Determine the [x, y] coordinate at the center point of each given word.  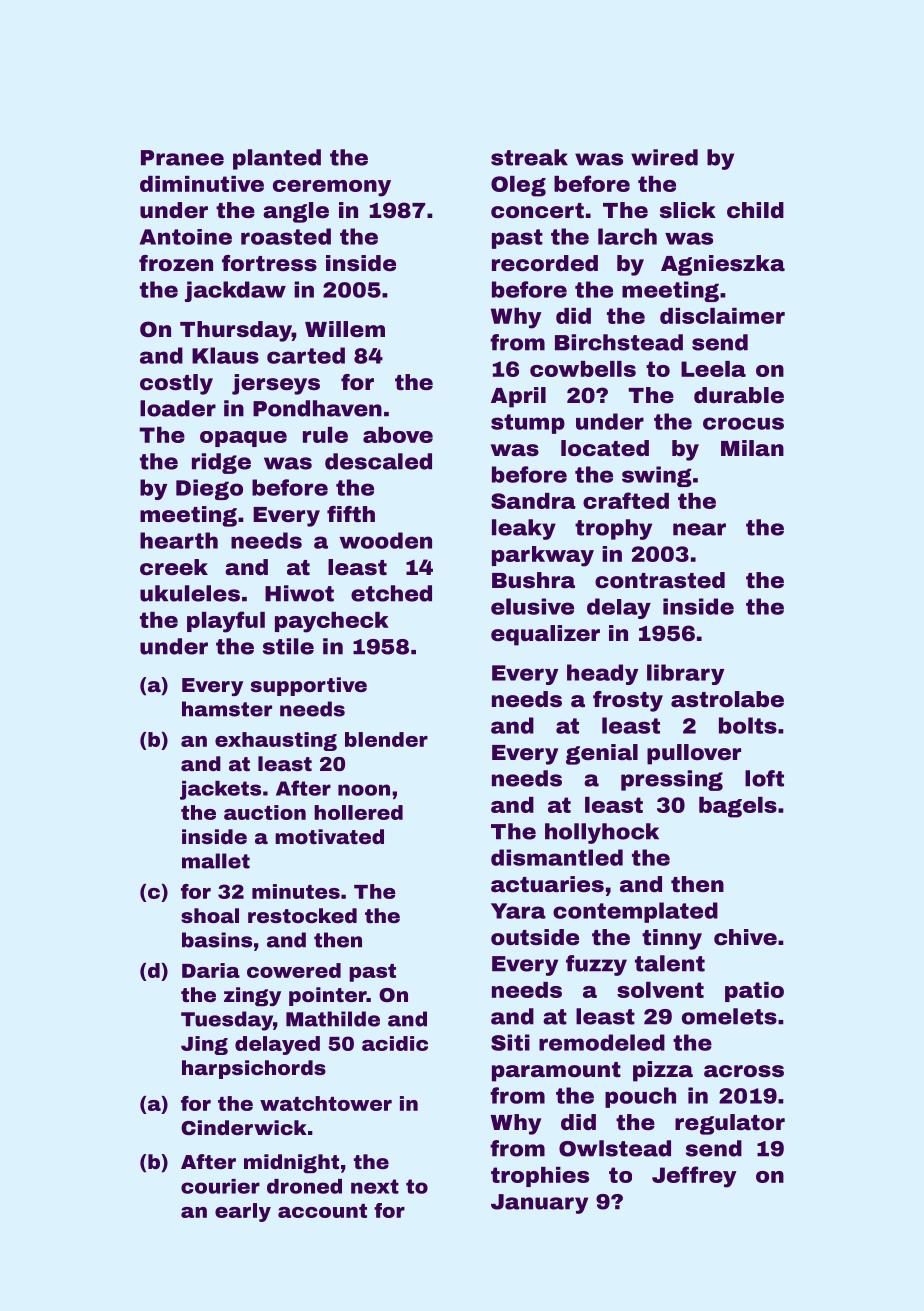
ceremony [332, 188]
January [539, 1204]
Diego [209, 489]
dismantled [557, 857]
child [755, 210]
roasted [286, 236]
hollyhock [602, 833]
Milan [752, 448]
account [322, 1211]
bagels [738, 807]
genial [602, 754]
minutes [296, 891]
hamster [227, 709]
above [398, 435]
